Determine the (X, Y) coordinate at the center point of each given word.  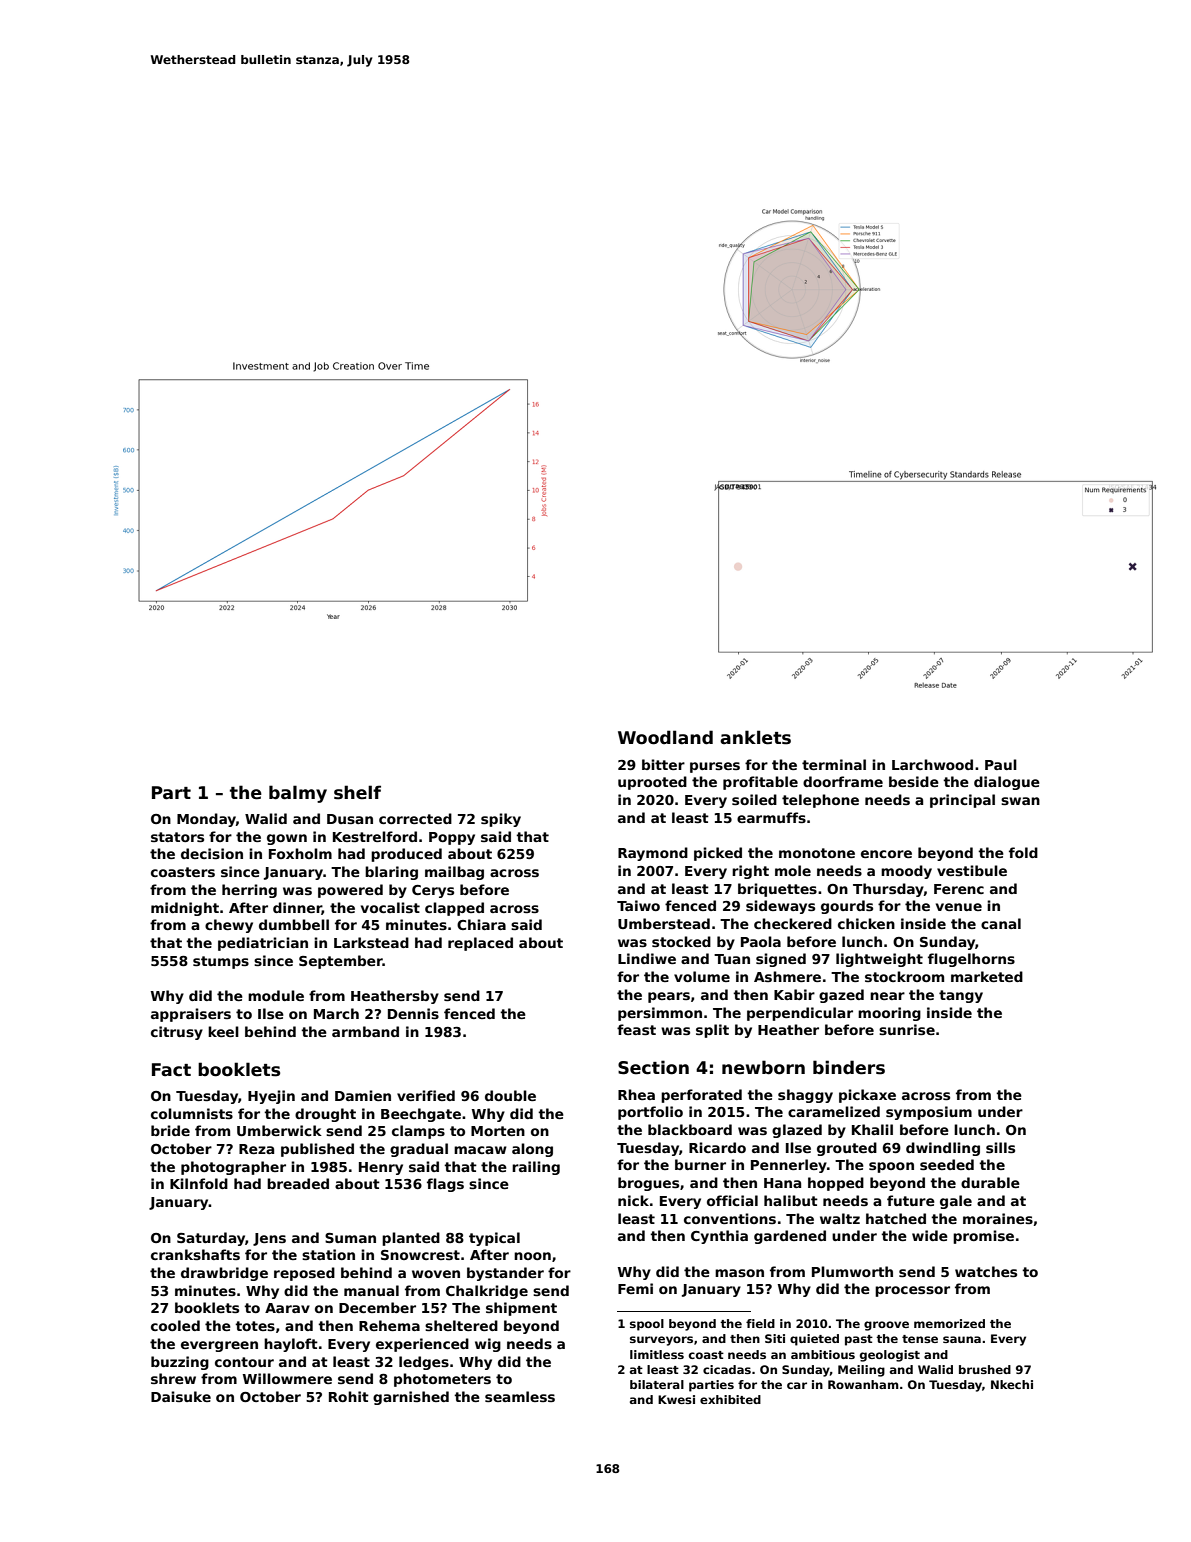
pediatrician (263, 944)
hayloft (291, 1345)
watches (986, 1271)
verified (426, 1095)
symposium (929, 1113)
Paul (1001, 764)
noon (532, 1256)
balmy (298, 794)
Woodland (665, 737)
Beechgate (421, 1115)
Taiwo (638, 905)
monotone (817, 853)
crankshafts (195, 1254)
